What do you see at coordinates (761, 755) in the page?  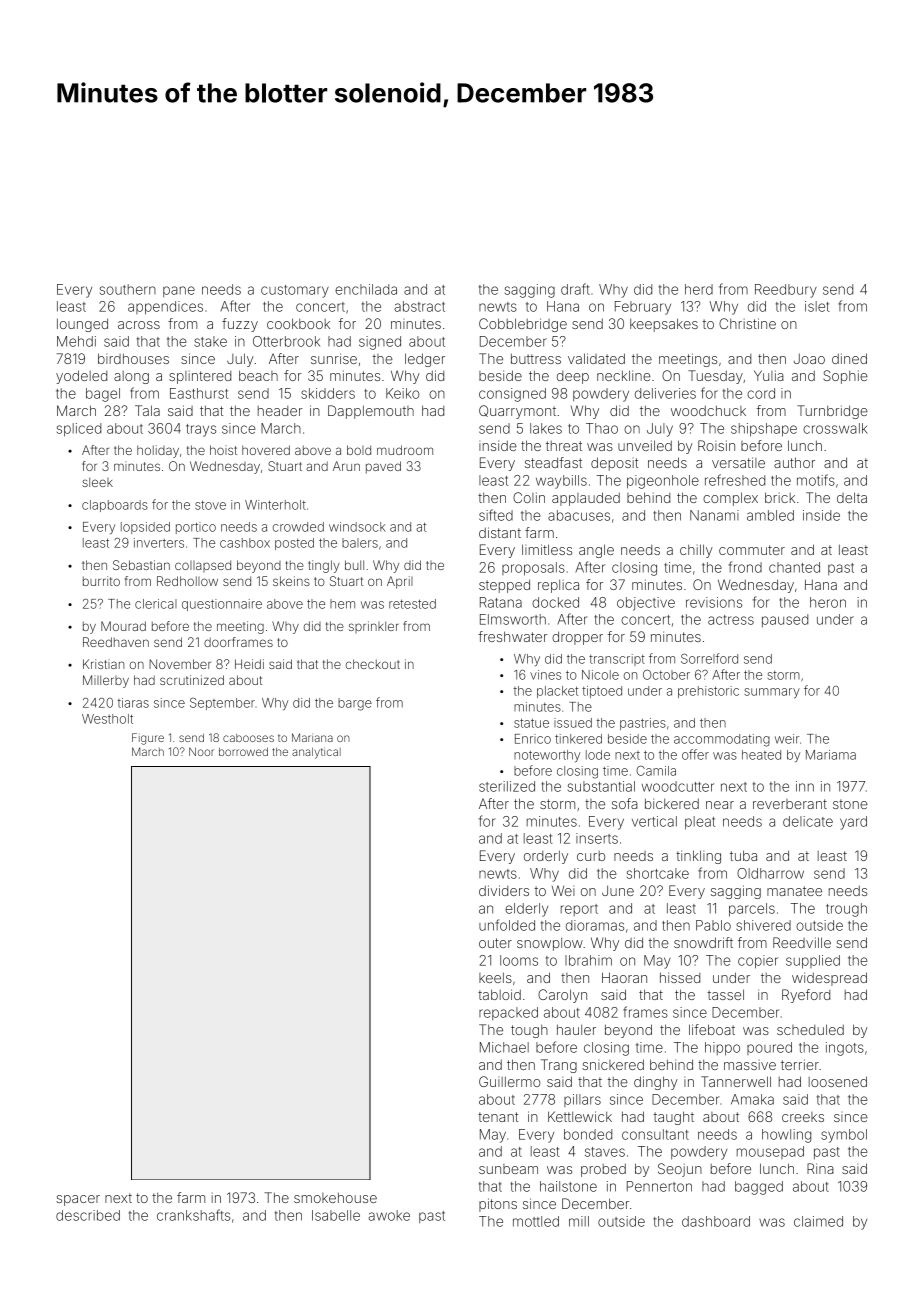 I see `heated` at bounding box center [761, 755].
